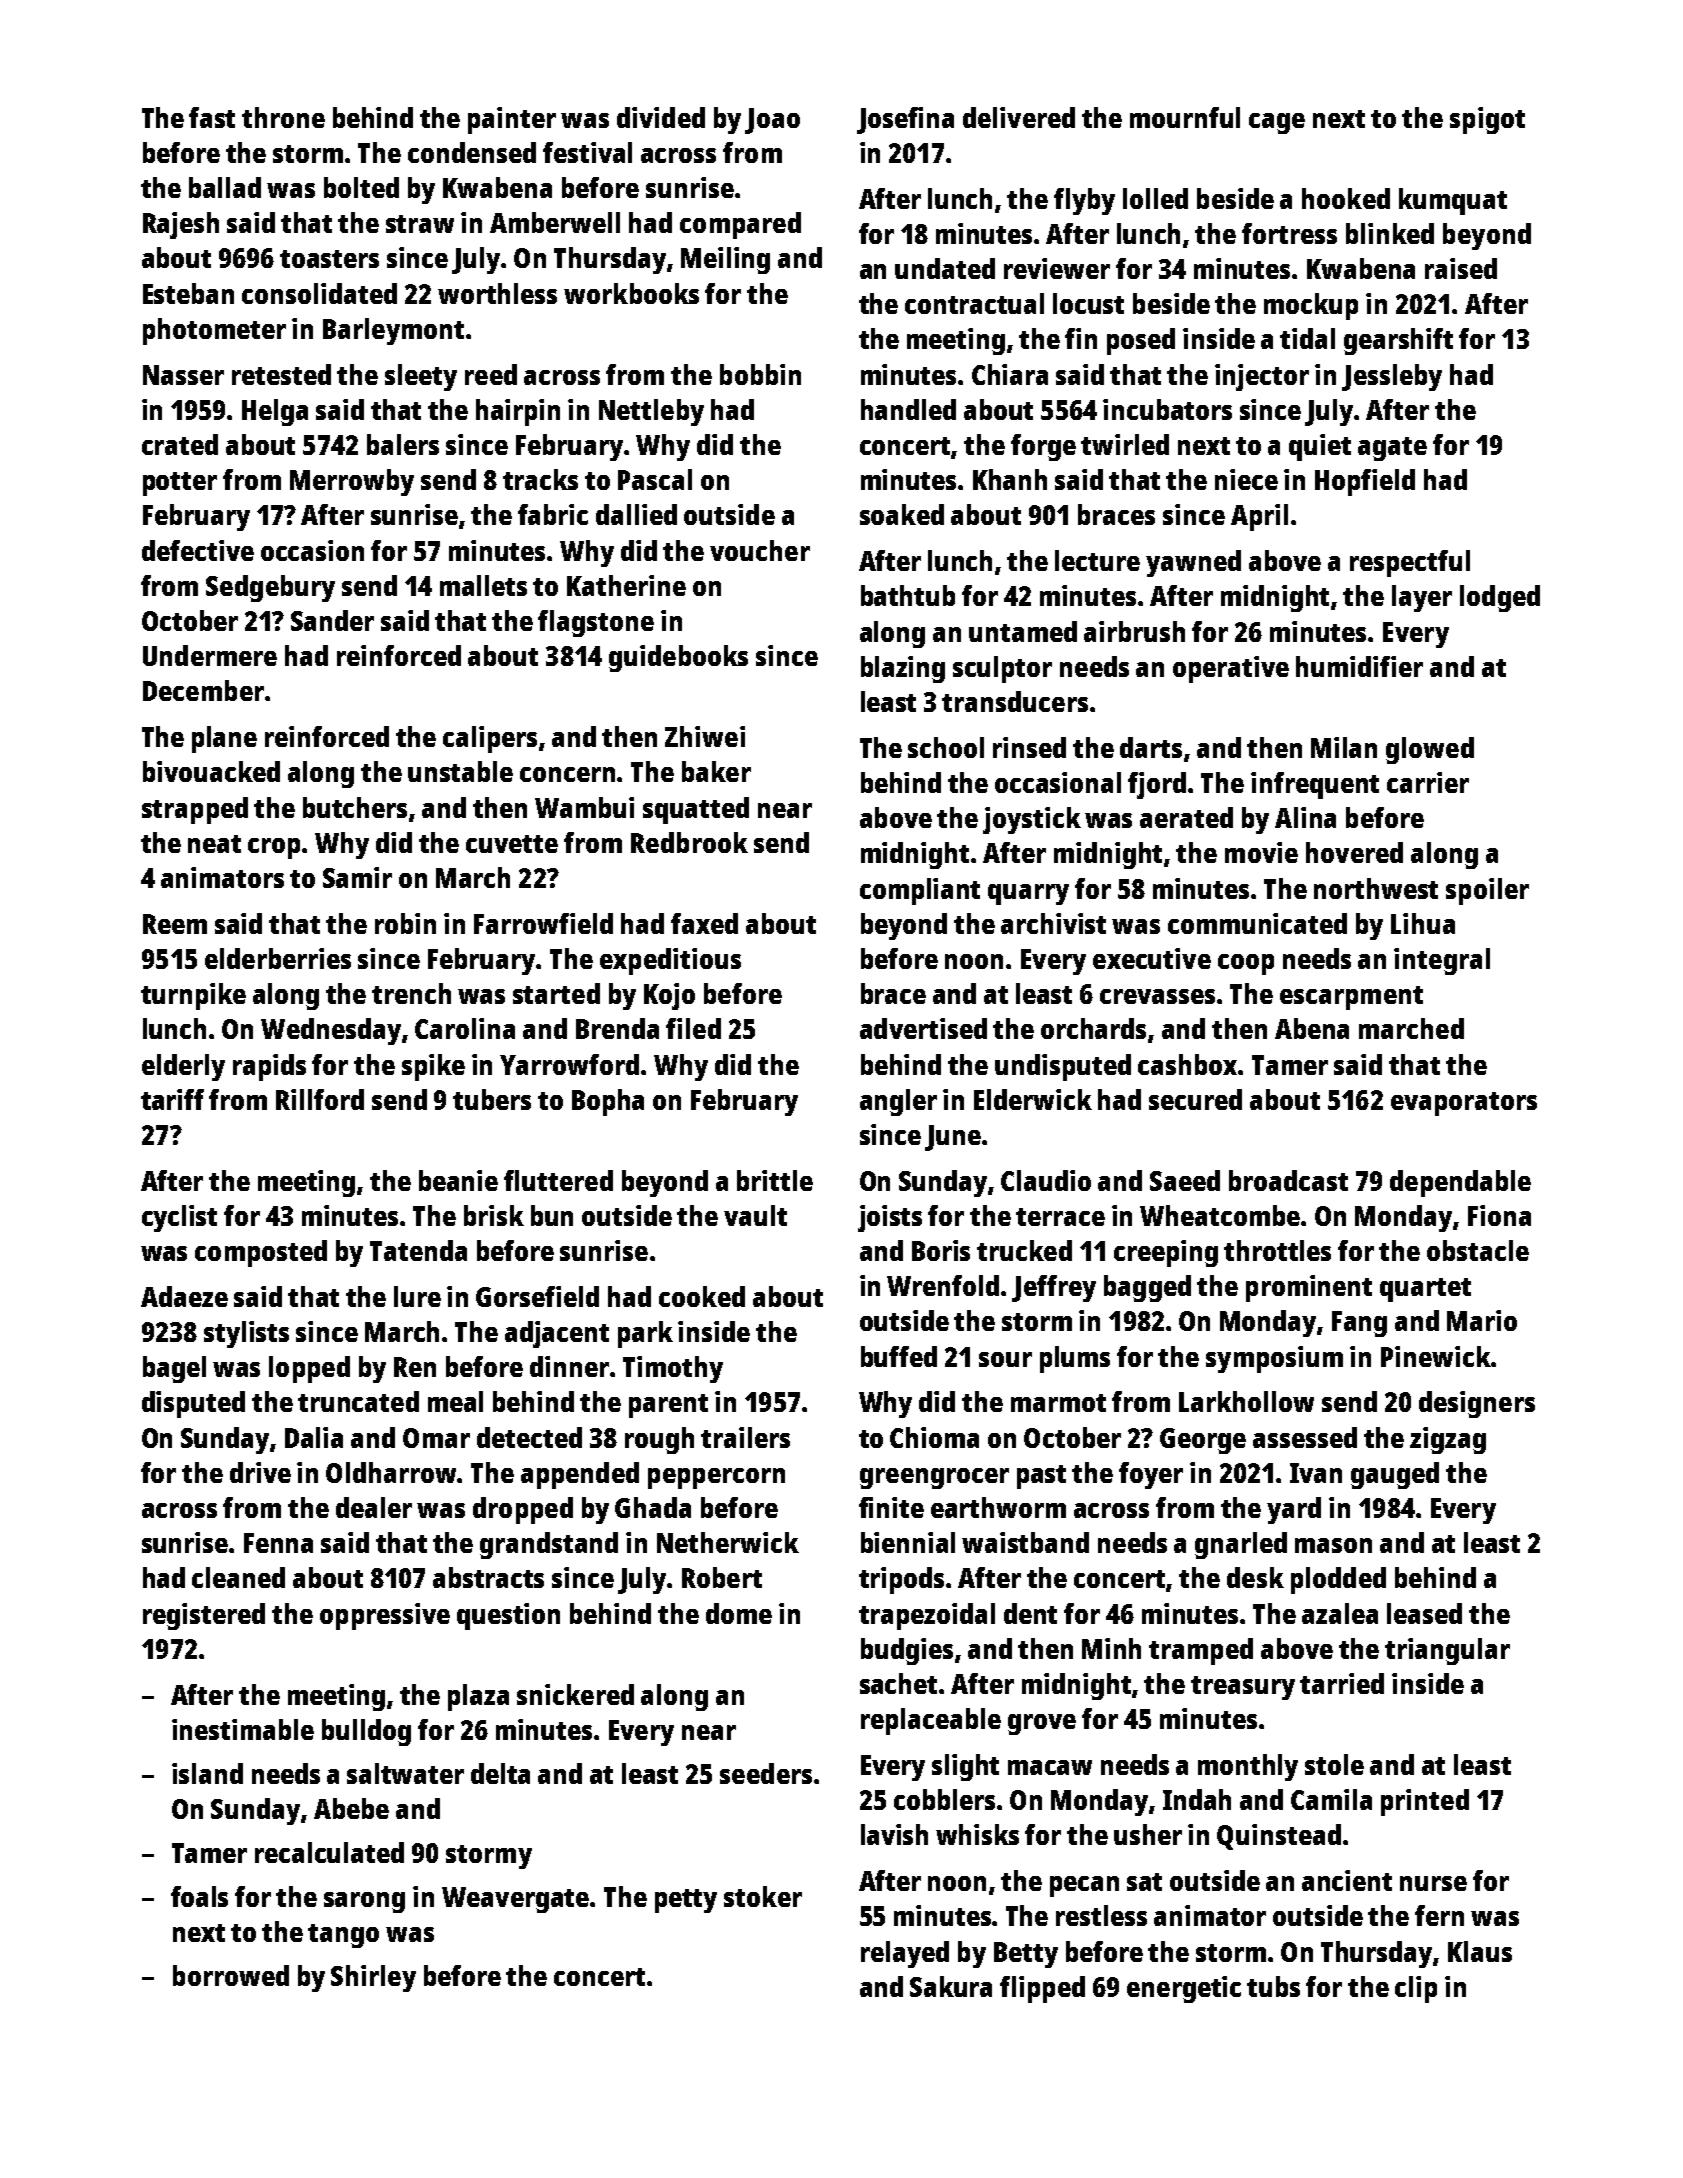 The width and height of the screenshot is (1683, 2178). Describe the element at coordinates (575, 1694) in the screenshot. I see `snickered` at that location.
